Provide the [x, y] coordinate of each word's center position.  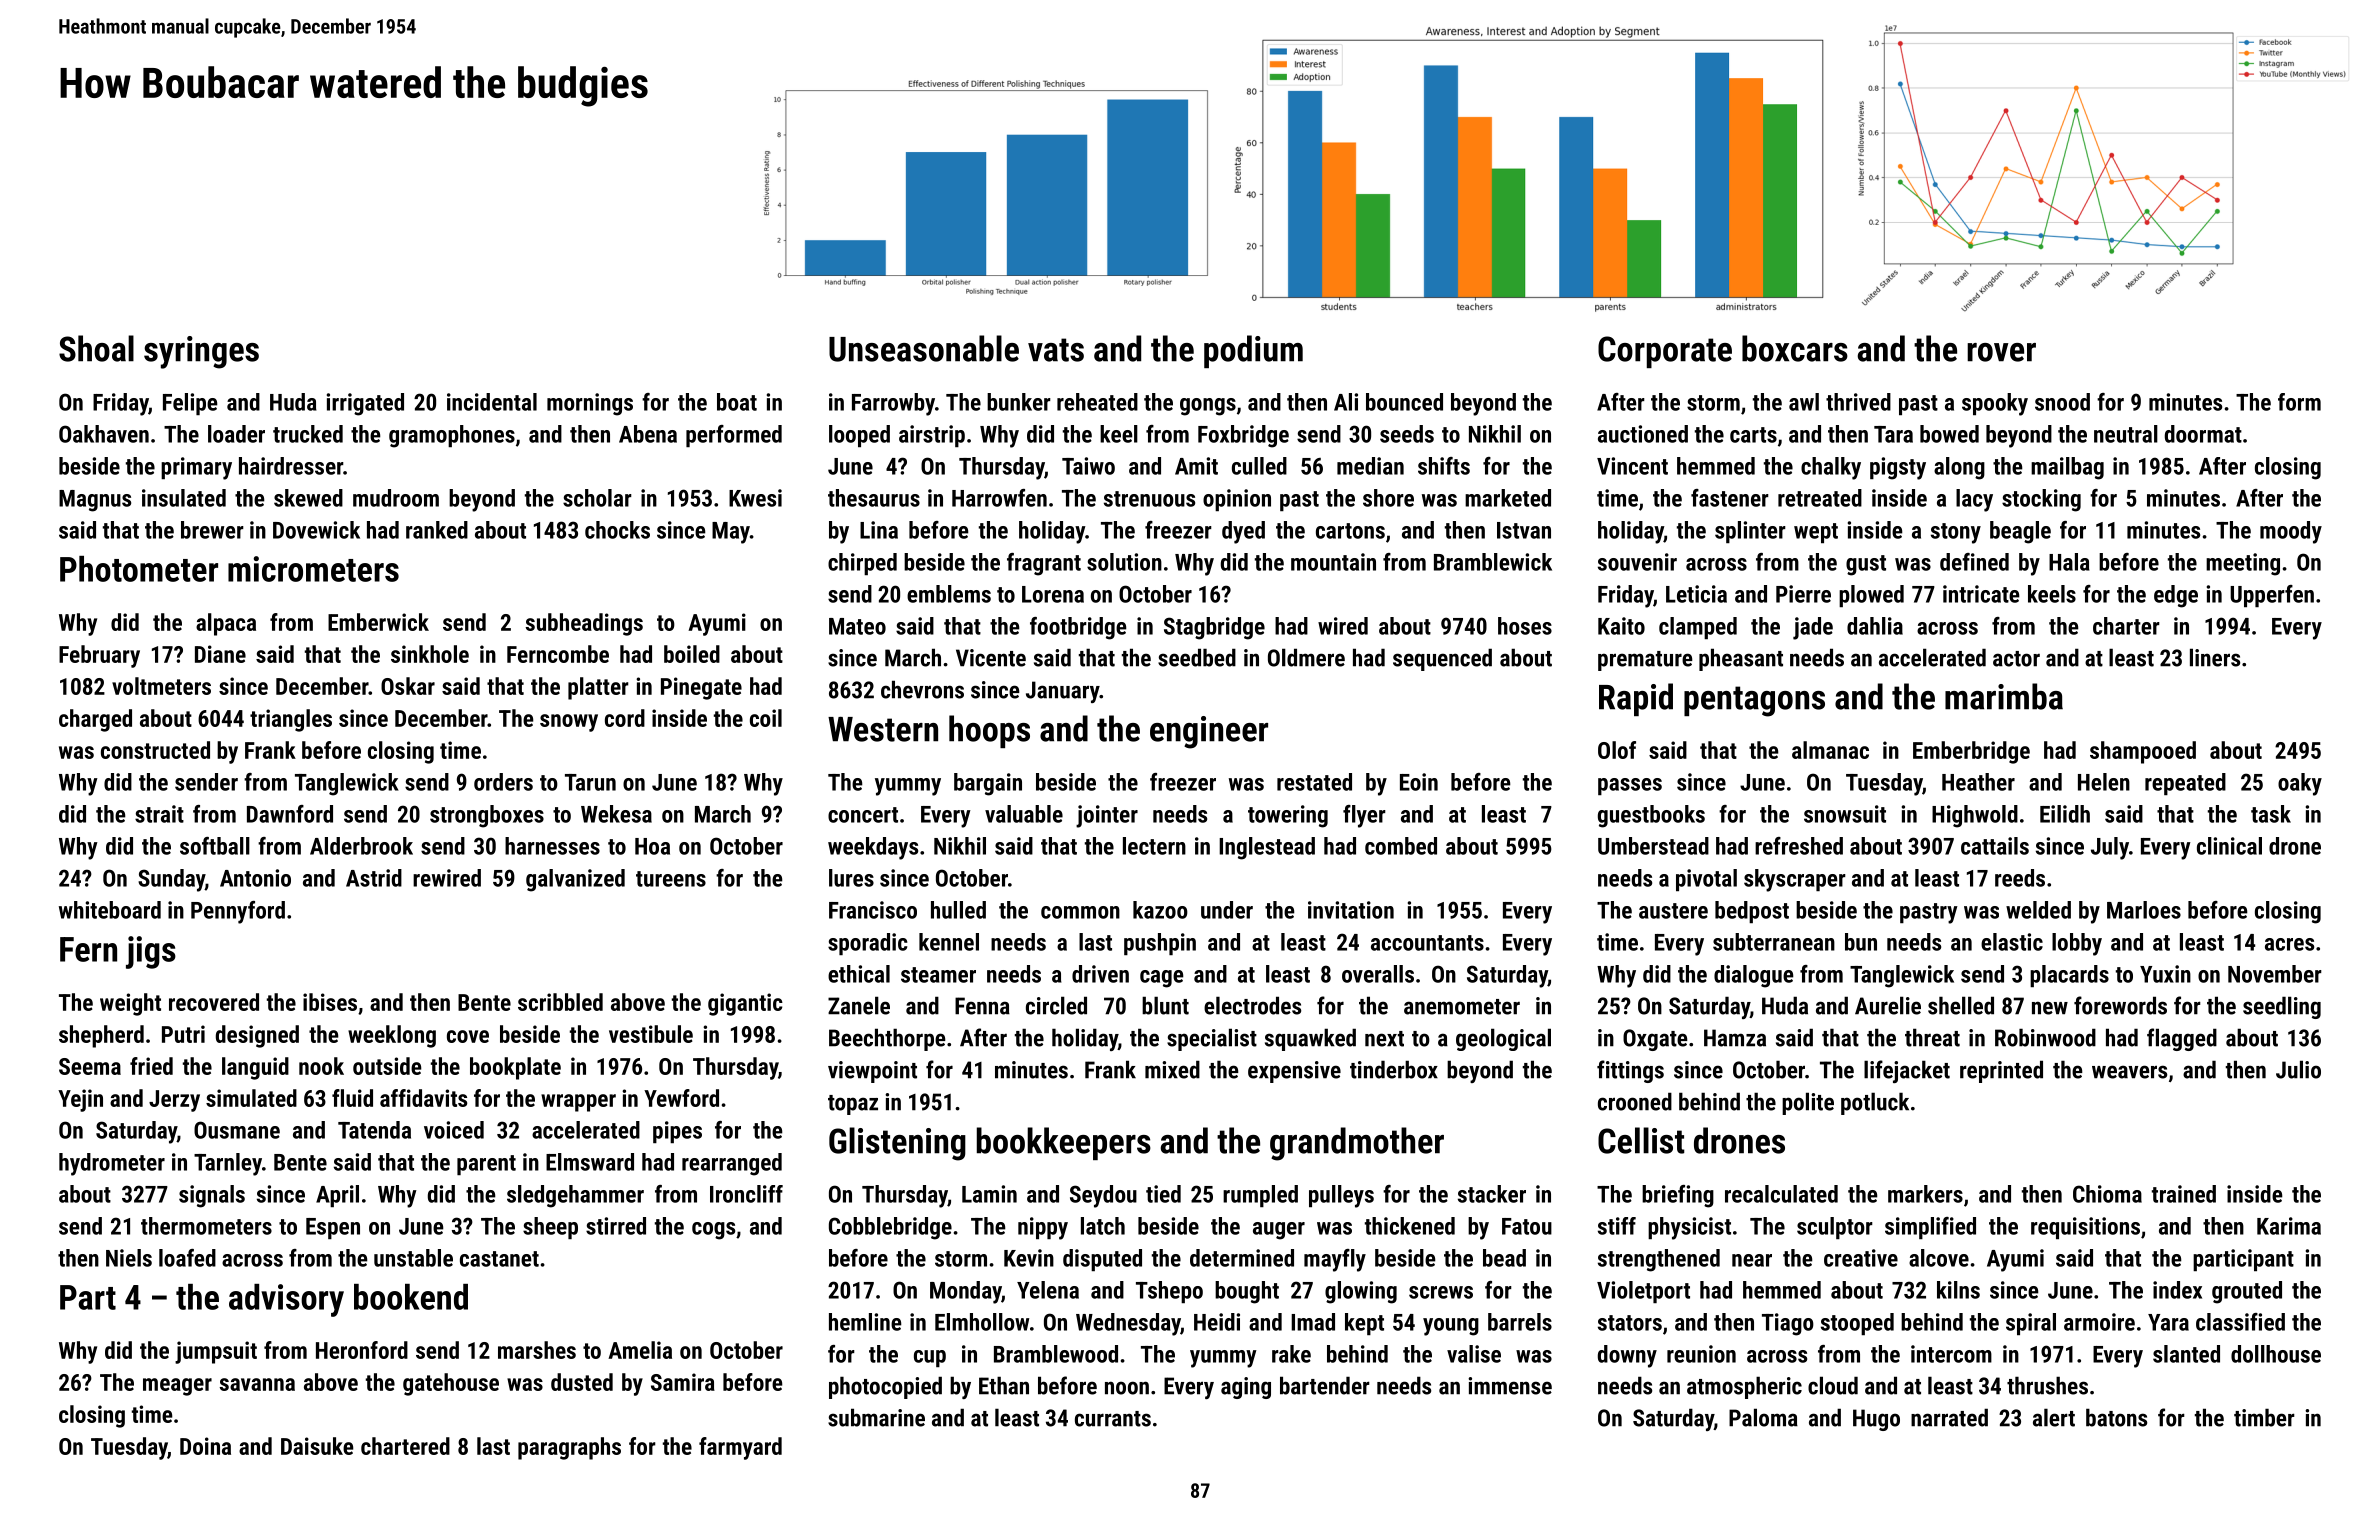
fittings [1630, 1071]
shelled [1961, 1005]
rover [2001, 352]
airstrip [932, 436]
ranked [437, 530]
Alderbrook [361, 846]
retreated [1820, 498]
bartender [1325, 1385]
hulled [958, 910]
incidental [492, 402]
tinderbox [1394, 1069]
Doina [205, 1446]
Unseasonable [924, 348]
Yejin [80, 1100]
